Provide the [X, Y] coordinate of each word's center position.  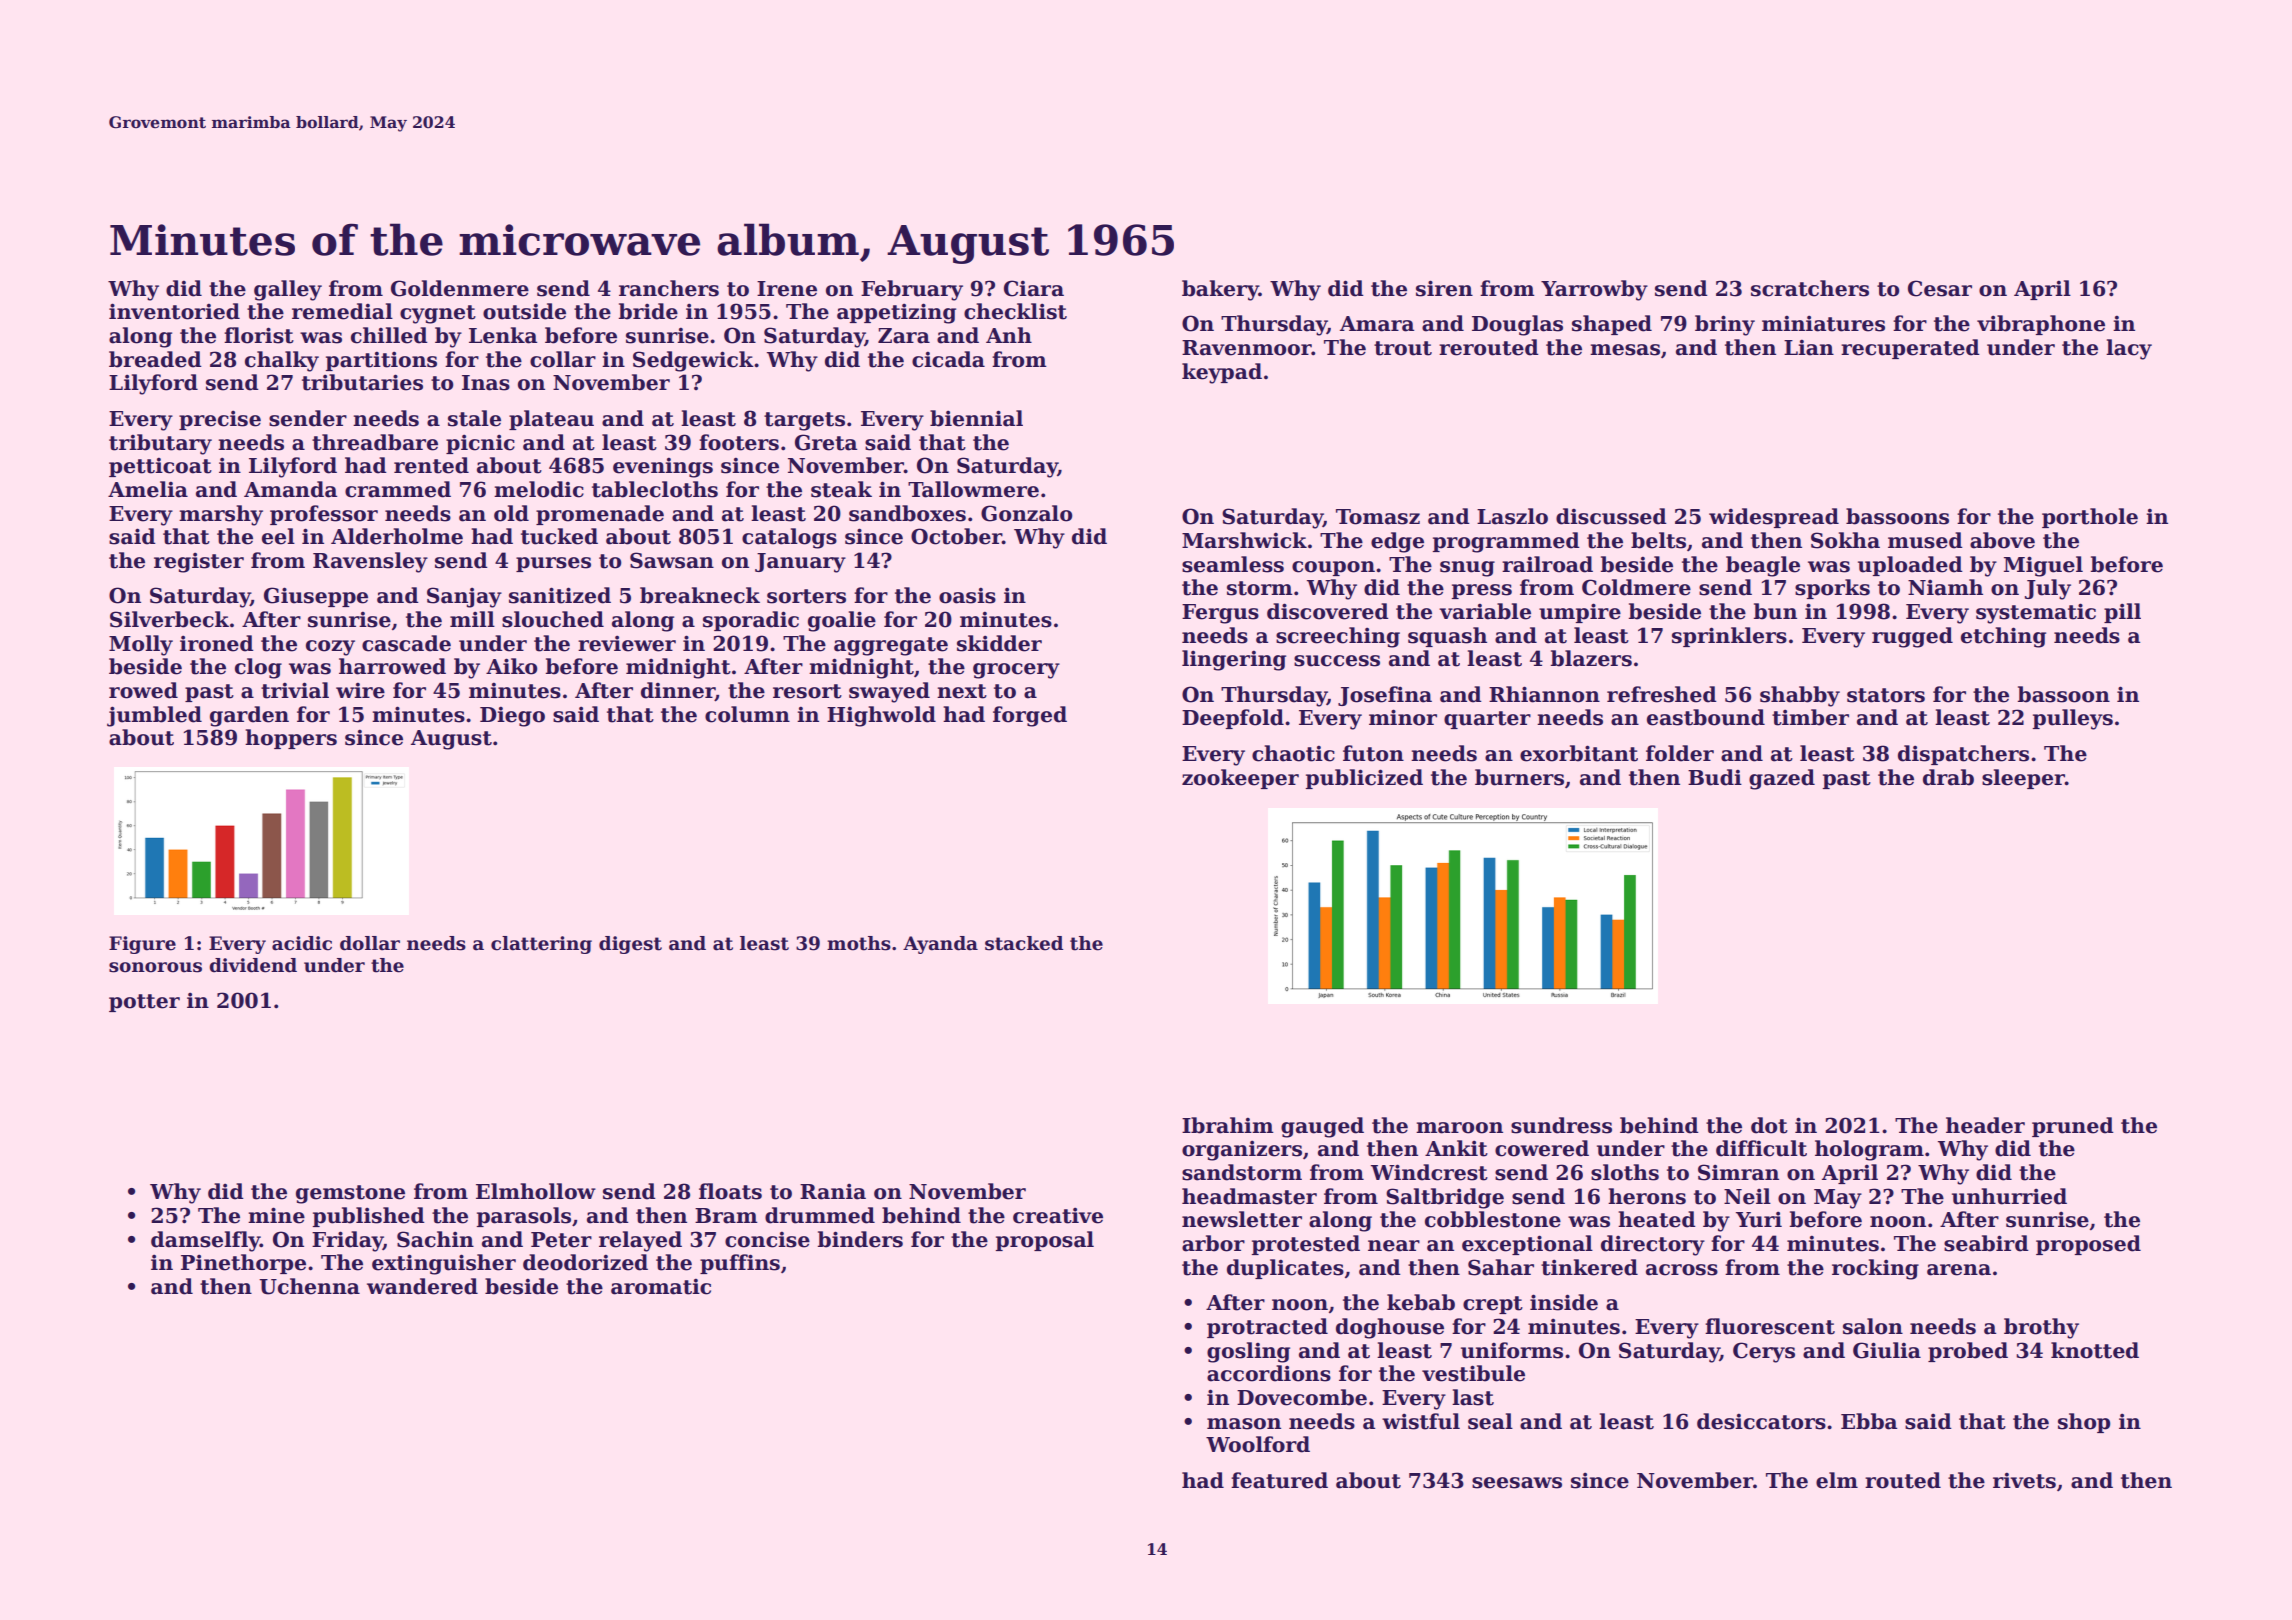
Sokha [1845, 540]
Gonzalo [1027, 513]
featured [1279, 1480]
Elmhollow [536, 1191]
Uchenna [309, 1286]
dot [1769, 1125]
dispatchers [1963, 755]
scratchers [1810, 288]
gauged [1322, 1127]
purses [553, 564]
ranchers [669, 288]
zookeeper [1240, 779]
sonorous [155, 967]
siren [1444, 288]
